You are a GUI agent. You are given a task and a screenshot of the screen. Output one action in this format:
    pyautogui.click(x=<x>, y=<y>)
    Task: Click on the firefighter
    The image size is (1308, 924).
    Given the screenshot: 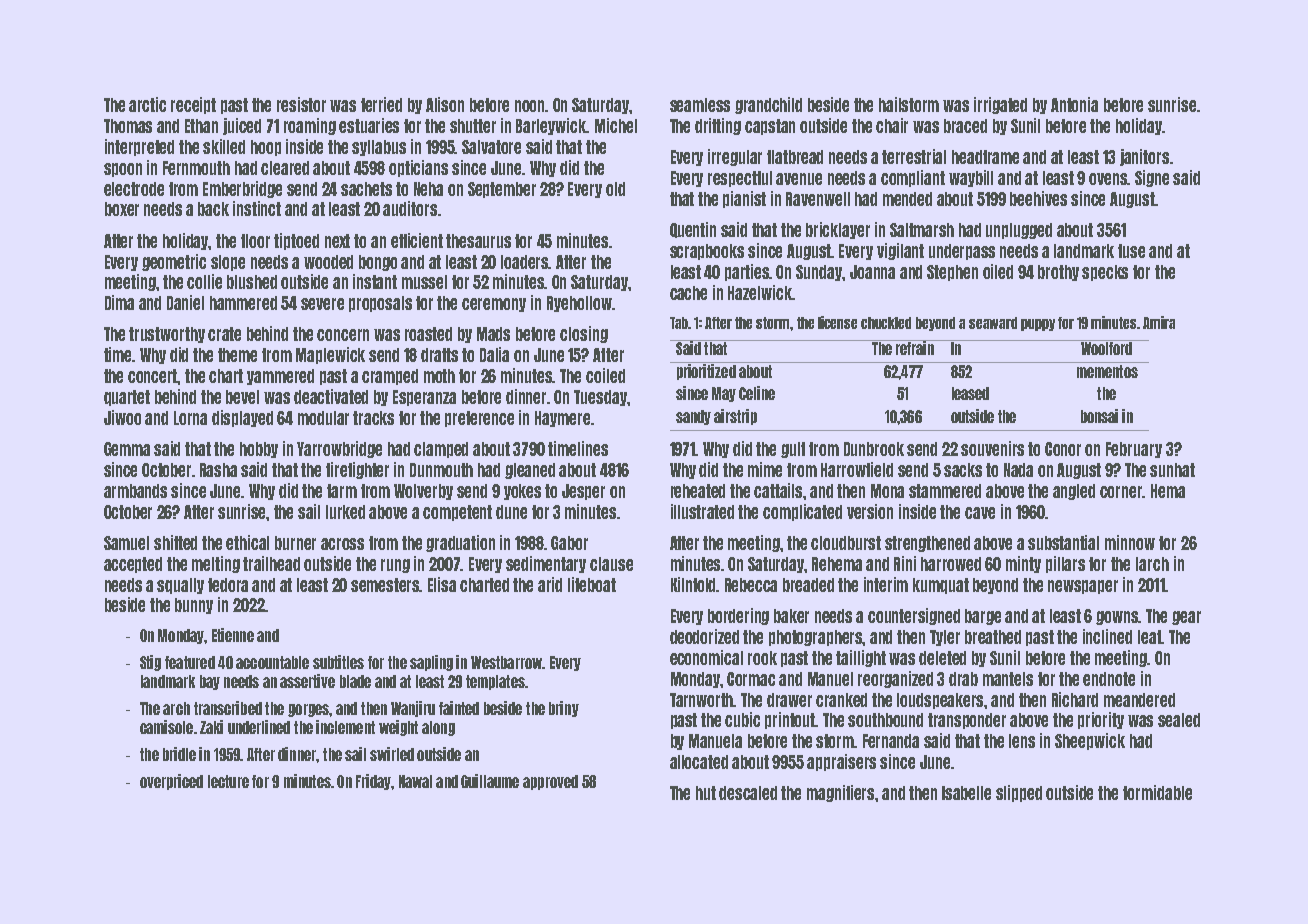 What is the action you would take?
    pyautogui.click(x=357, y=470)
